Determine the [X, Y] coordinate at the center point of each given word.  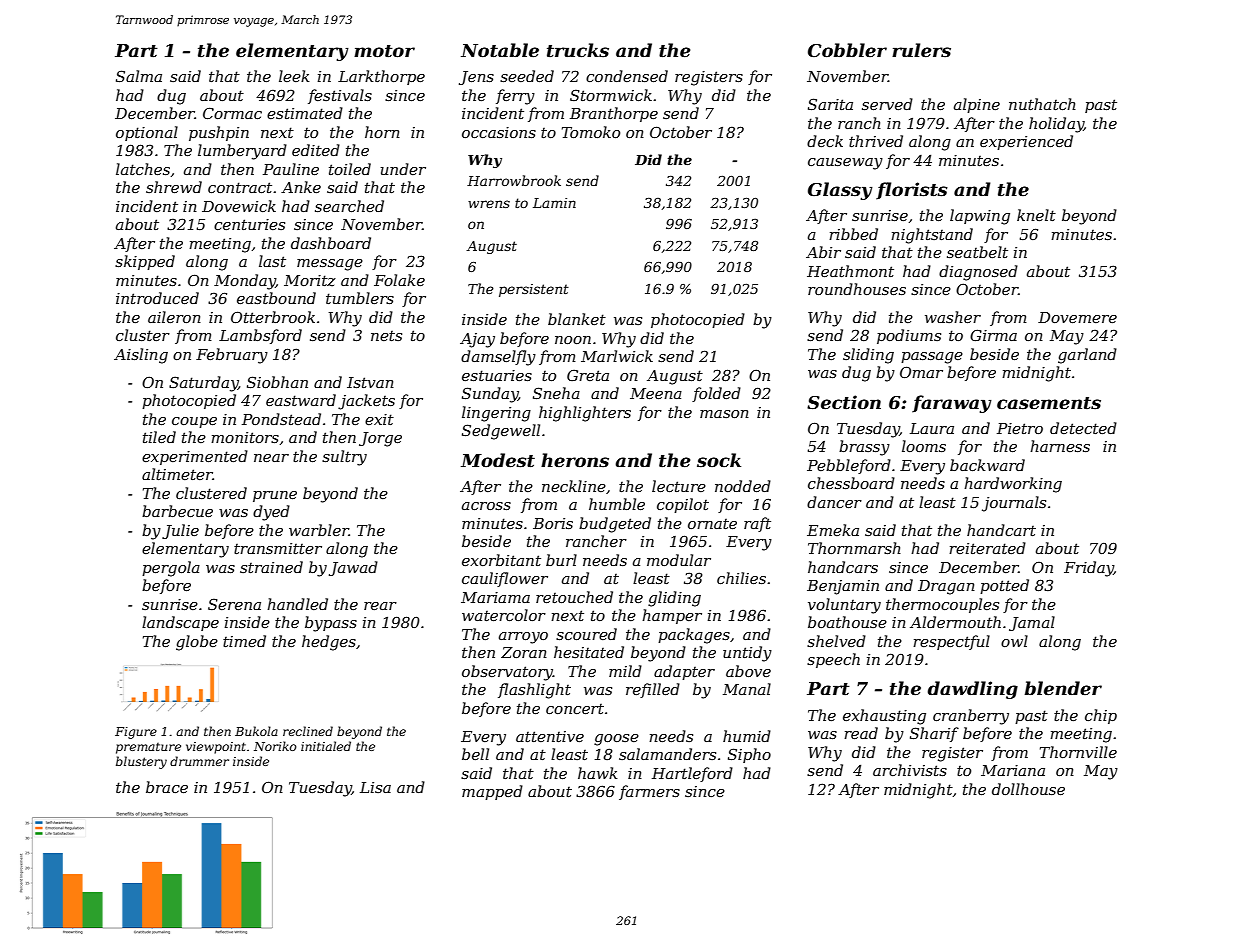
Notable [500, 50]
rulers [921, 50]
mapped [492, 792]
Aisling [141, 356]
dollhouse [1028, 789]
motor [384, 51]
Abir [823, 252]
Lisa [375, 787]
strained [271, 567]
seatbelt [977, 252]
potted [1004, 586]
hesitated [589, 652]
